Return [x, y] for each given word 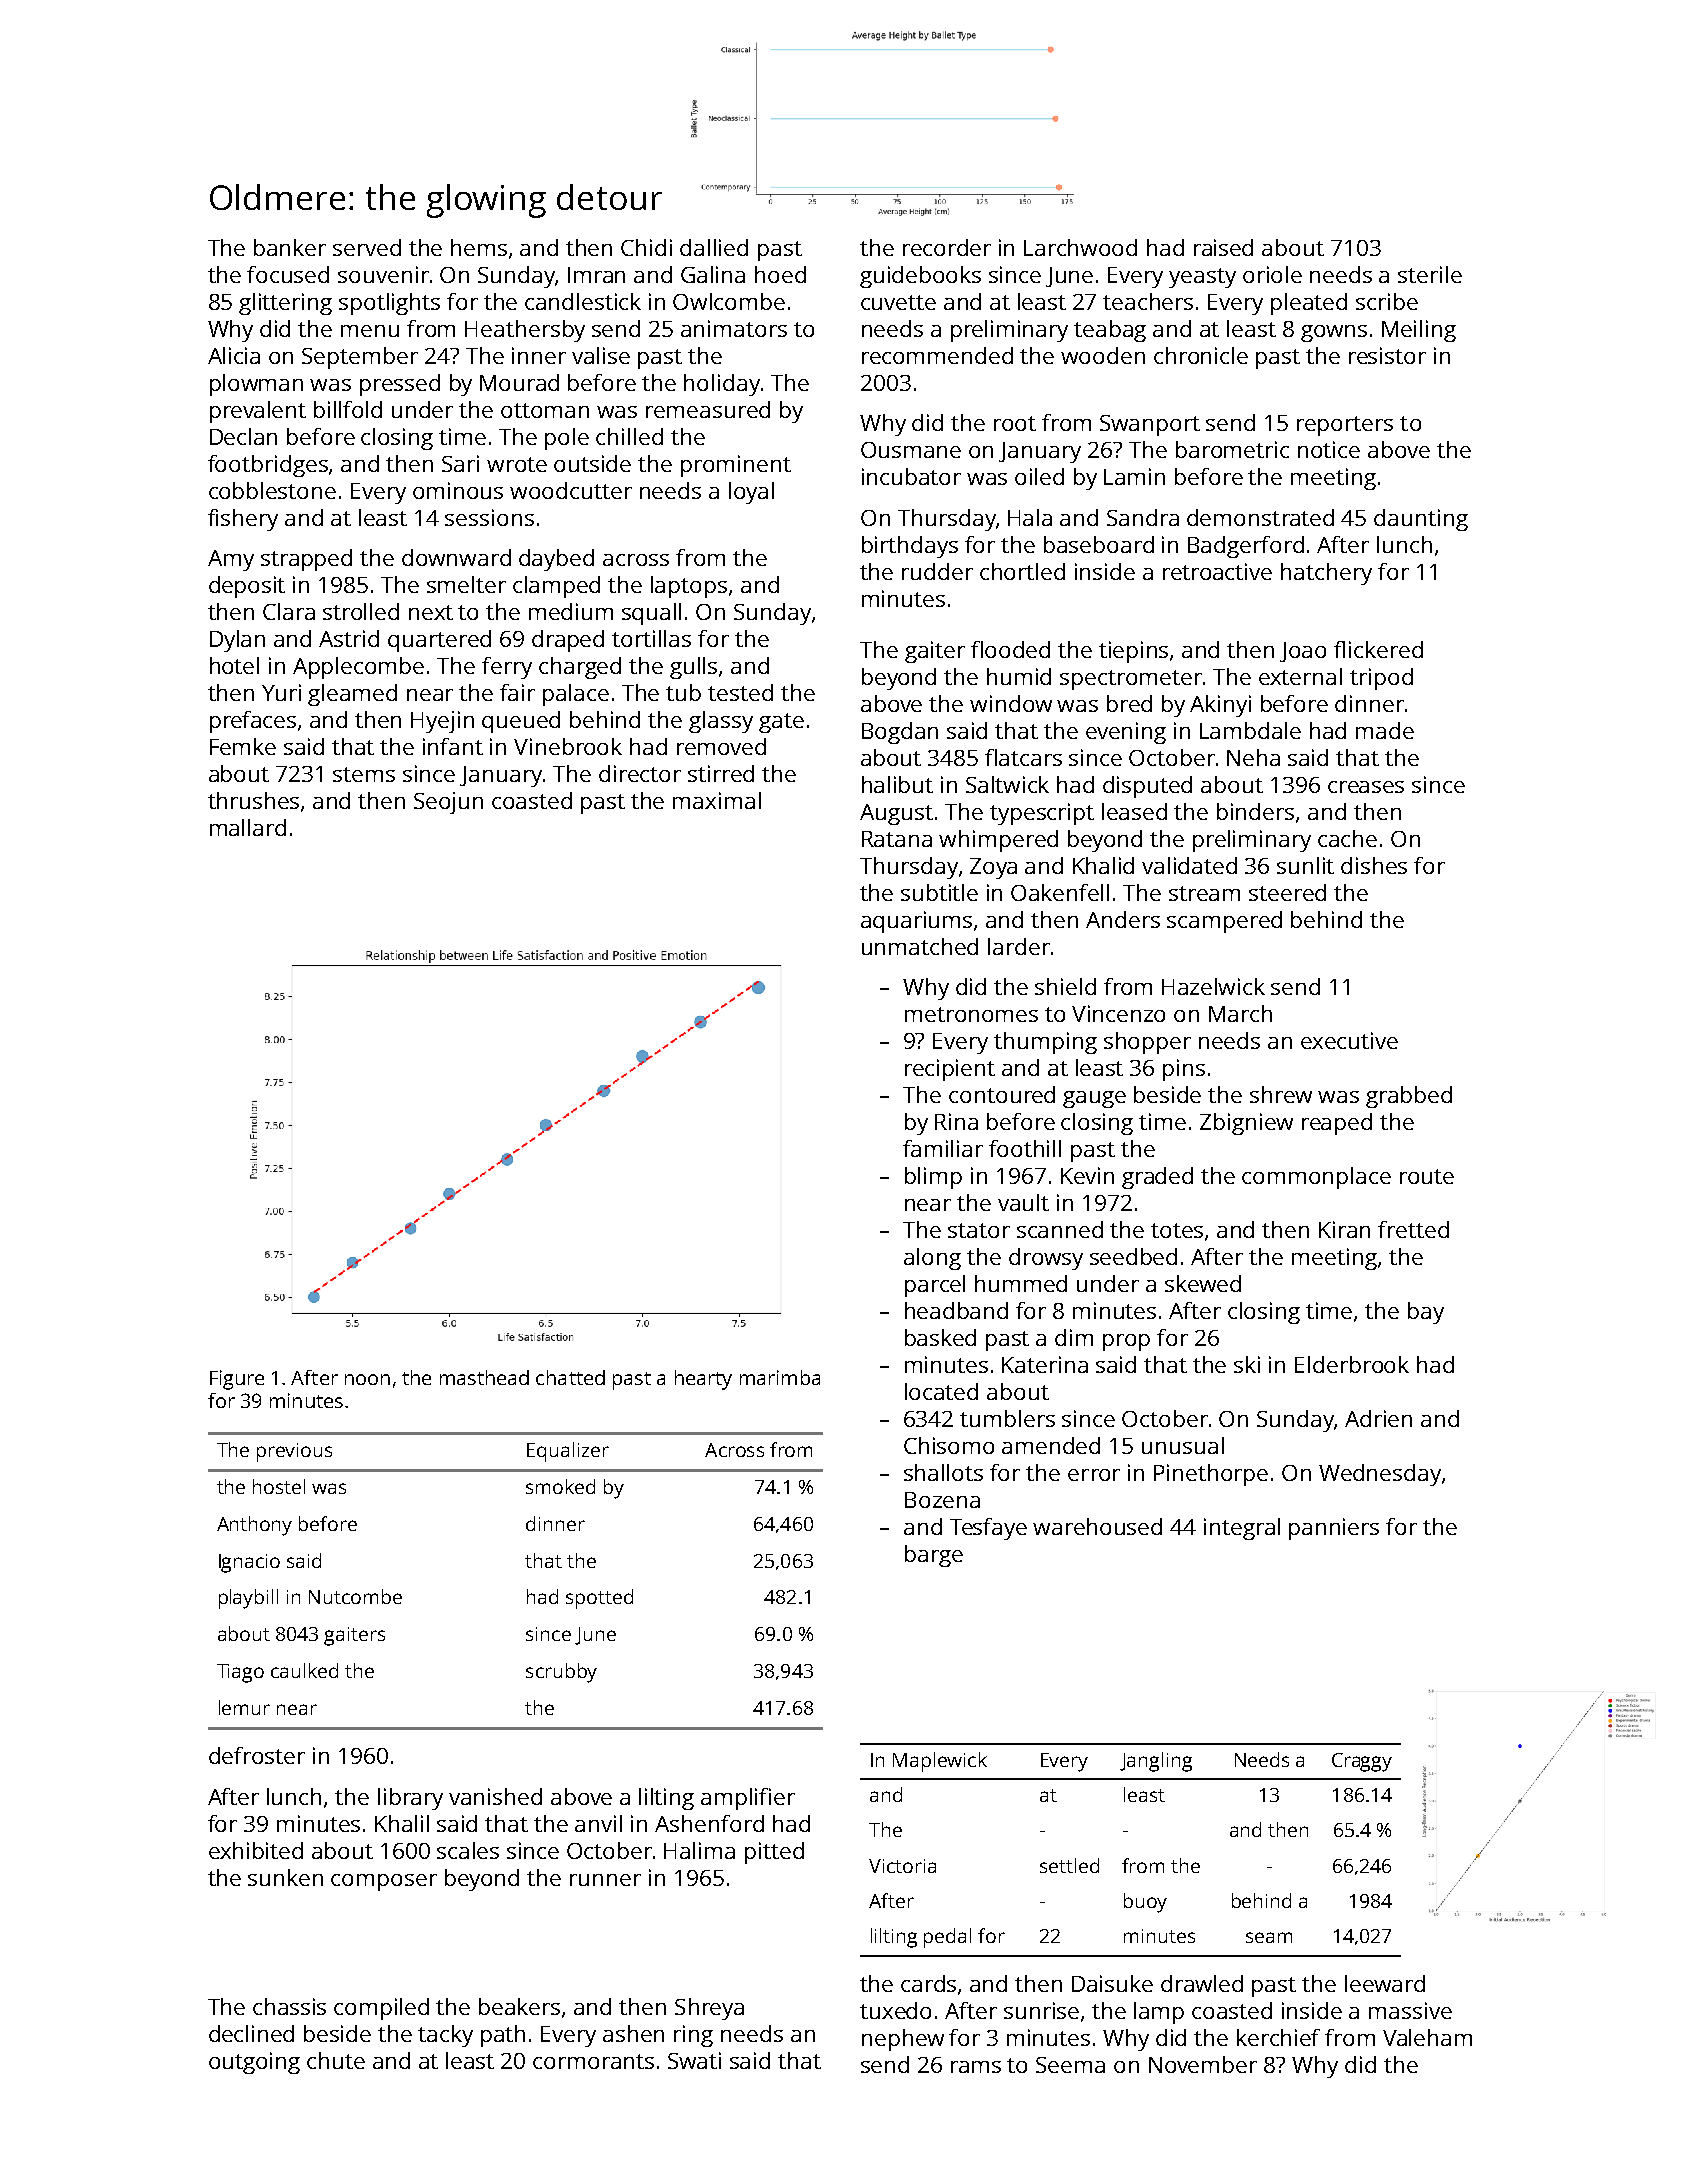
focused [288, 274]
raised [1223, 247]
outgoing [254, 2063]
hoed [780, 274]
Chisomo [949, 1445]
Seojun [448, 803]
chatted [570, 1377]
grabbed [1409, 1097]
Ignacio [249, 1563]
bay [1426, 1313]
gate [781, 723]
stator [979, 1230]
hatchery [1326, 574]
